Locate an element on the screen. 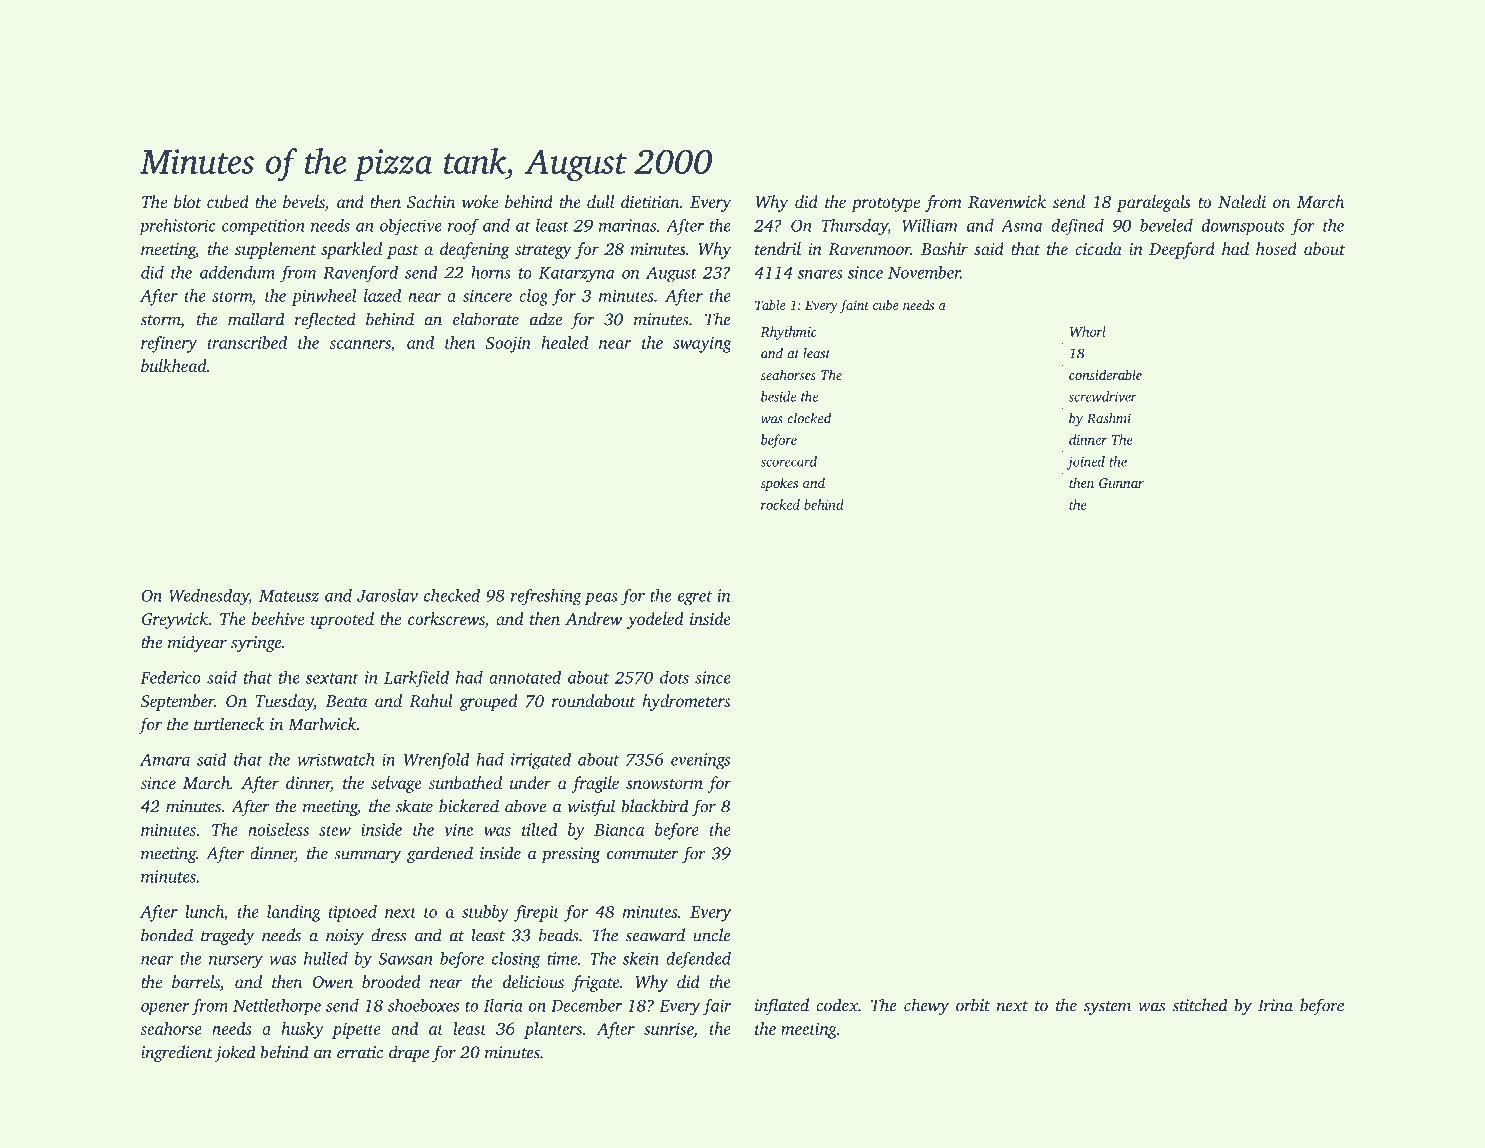 The image size is (1485, 1148). hosed is located at coordinates (1276, 248).
